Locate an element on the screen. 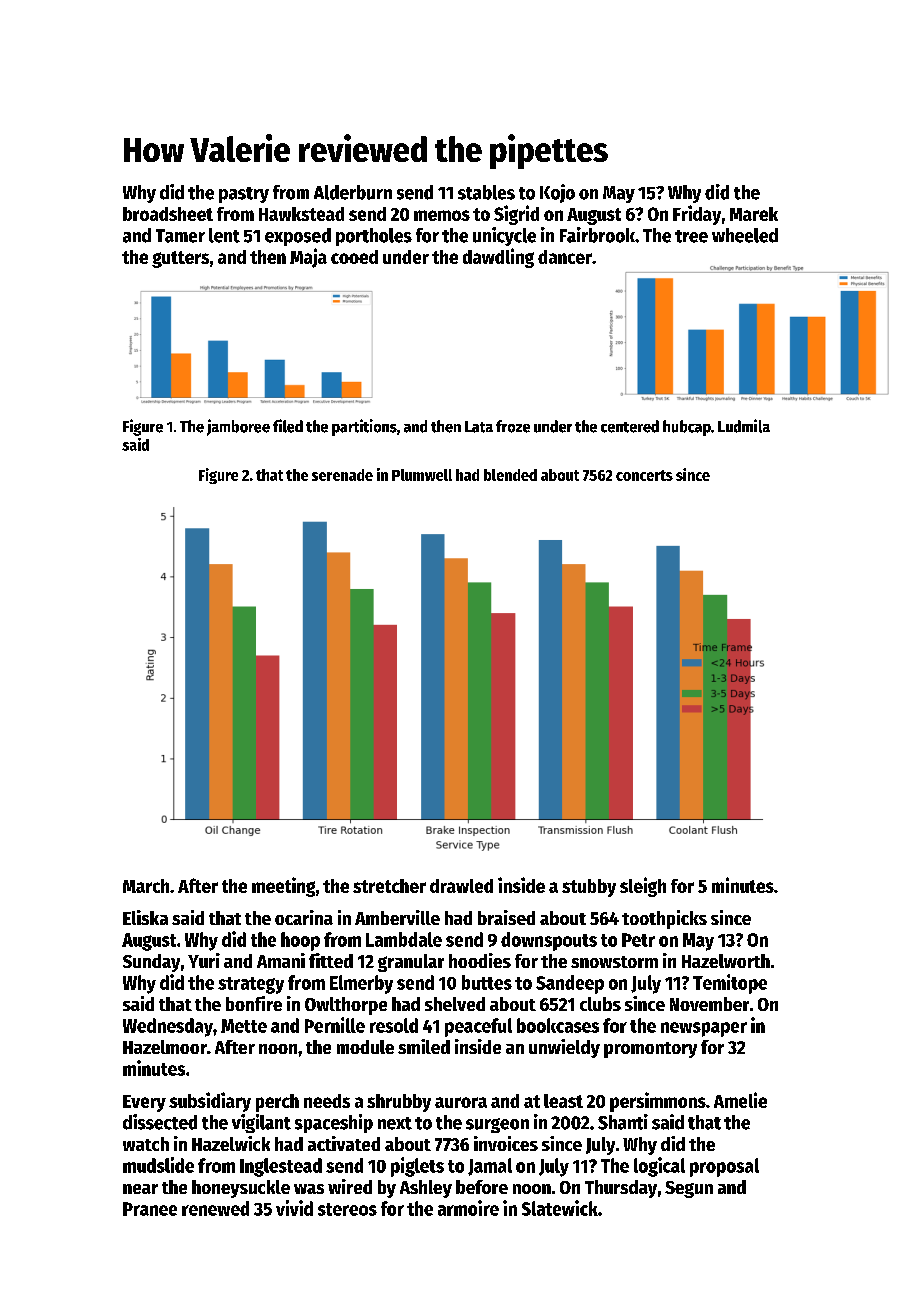  unicycle is located at coordinates (504, 236).
